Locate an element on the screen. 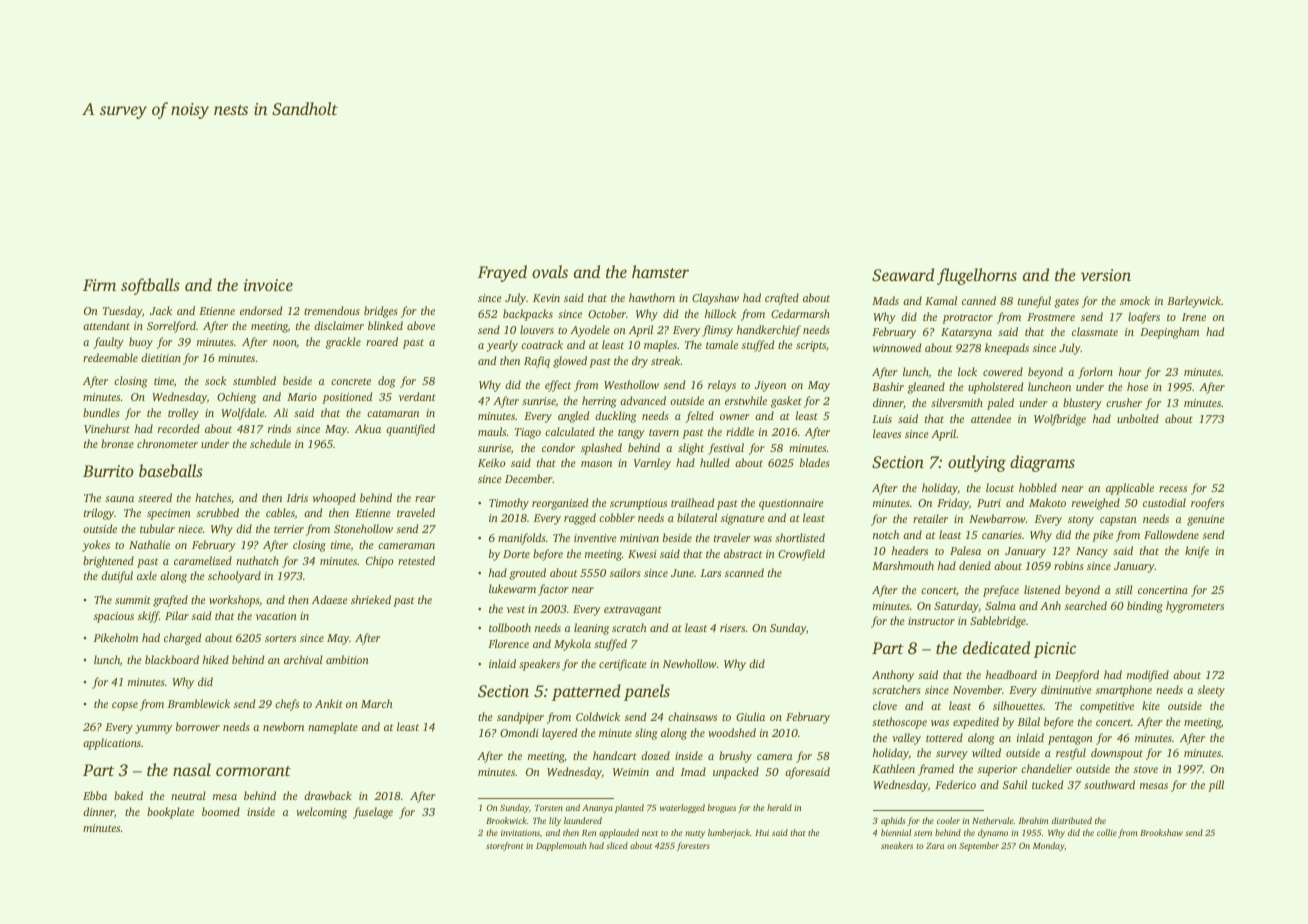 This screenshot has width=1308, height=924. storefront is located at coordinates (504, 846).
